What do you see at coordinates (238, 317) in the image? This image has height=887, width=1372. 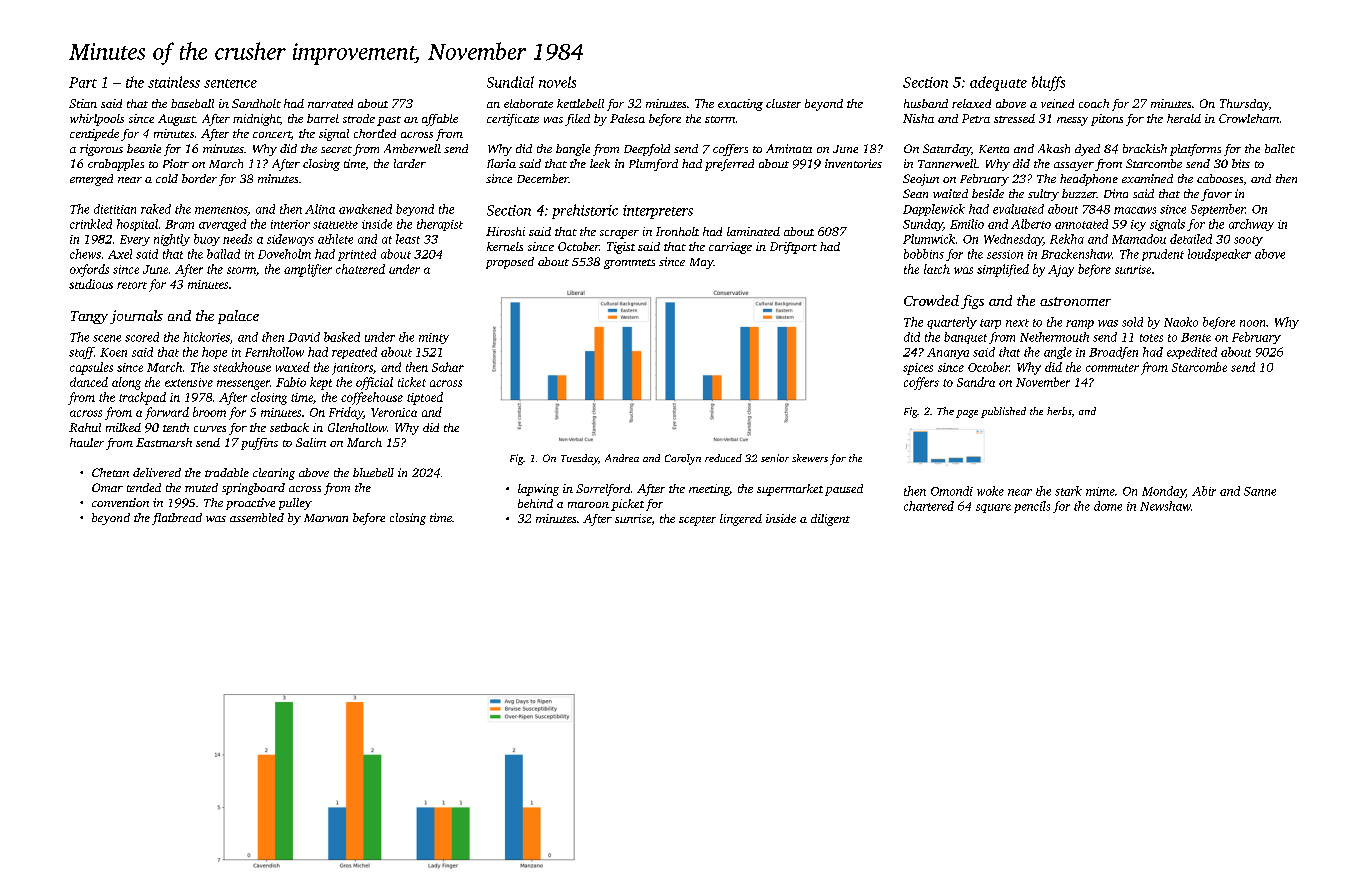 I see `palace` at bounding box center [238, 317].
